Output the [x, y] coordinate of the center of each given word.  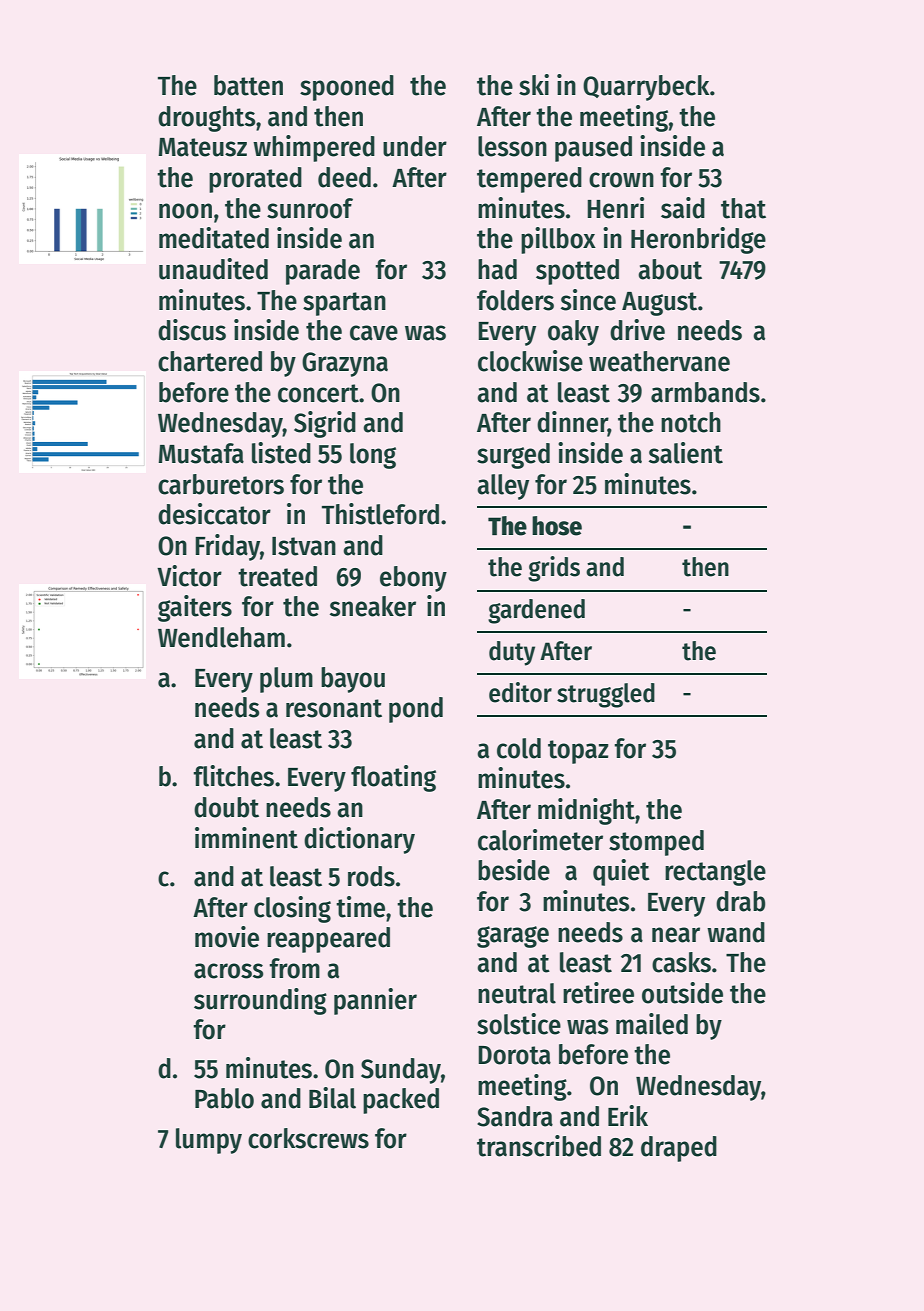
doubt [226, 807]
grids [554, 569]
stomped [656, 843]
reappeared [328, 940]
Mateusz [202, 147]
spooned [347, 88]
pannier [375, 1001]
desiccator [214, 514]
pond [416, 710]
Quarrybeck [646, 88]
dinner [572, 423]
